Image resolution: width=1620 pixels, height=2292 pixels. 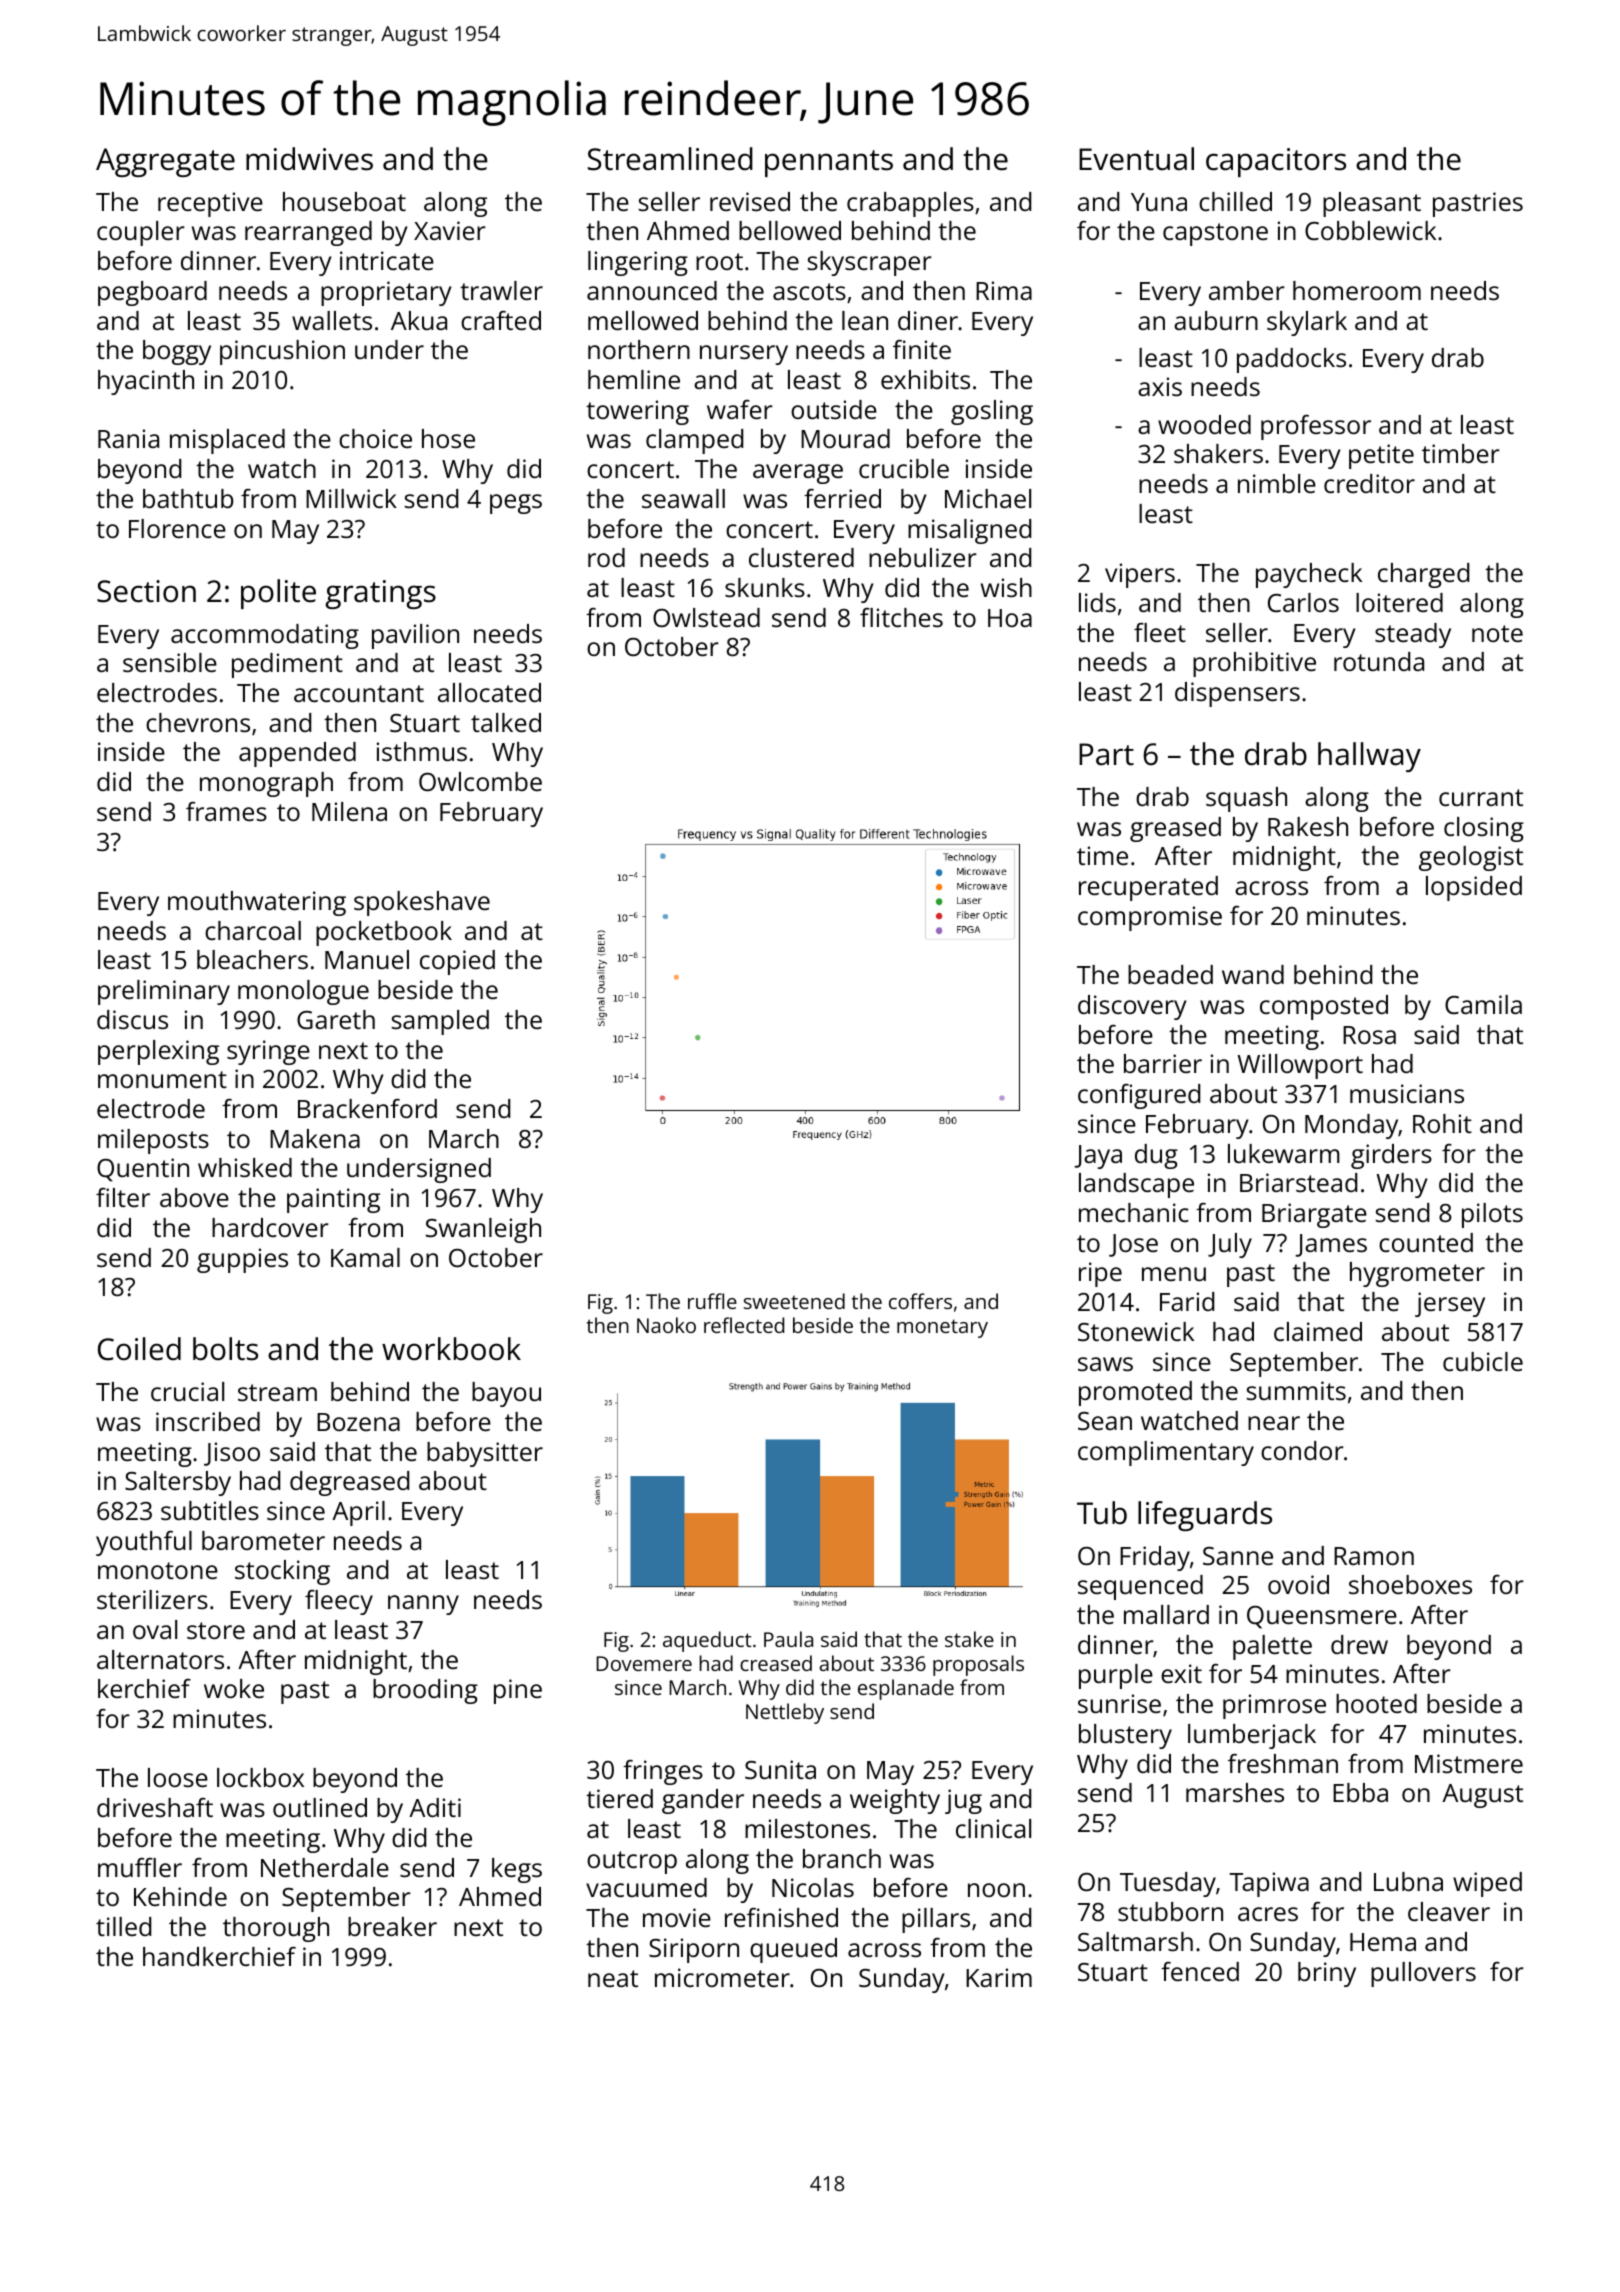 What do you see at coordinates (707, 1641) in the page?
I see `aqueduct` at bounding box center [707, 1641].
